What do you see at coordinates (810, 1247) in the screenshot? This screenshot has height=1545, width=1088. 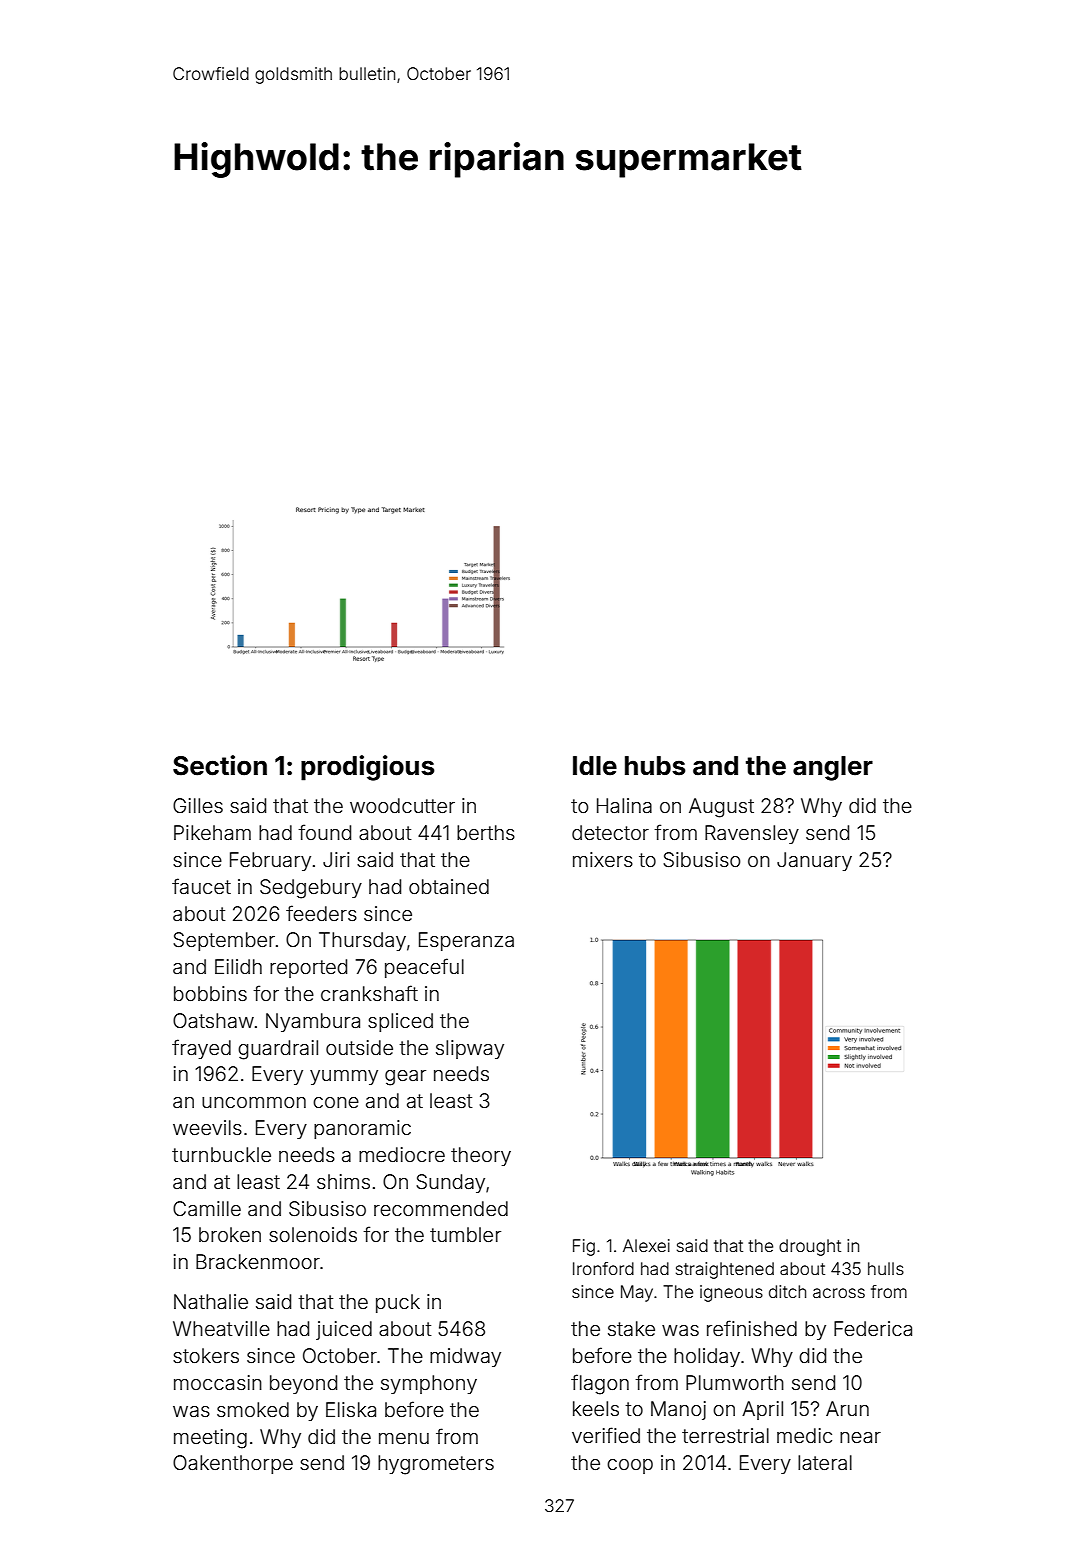 I see `drought` at bounding box center [810, 1247].
